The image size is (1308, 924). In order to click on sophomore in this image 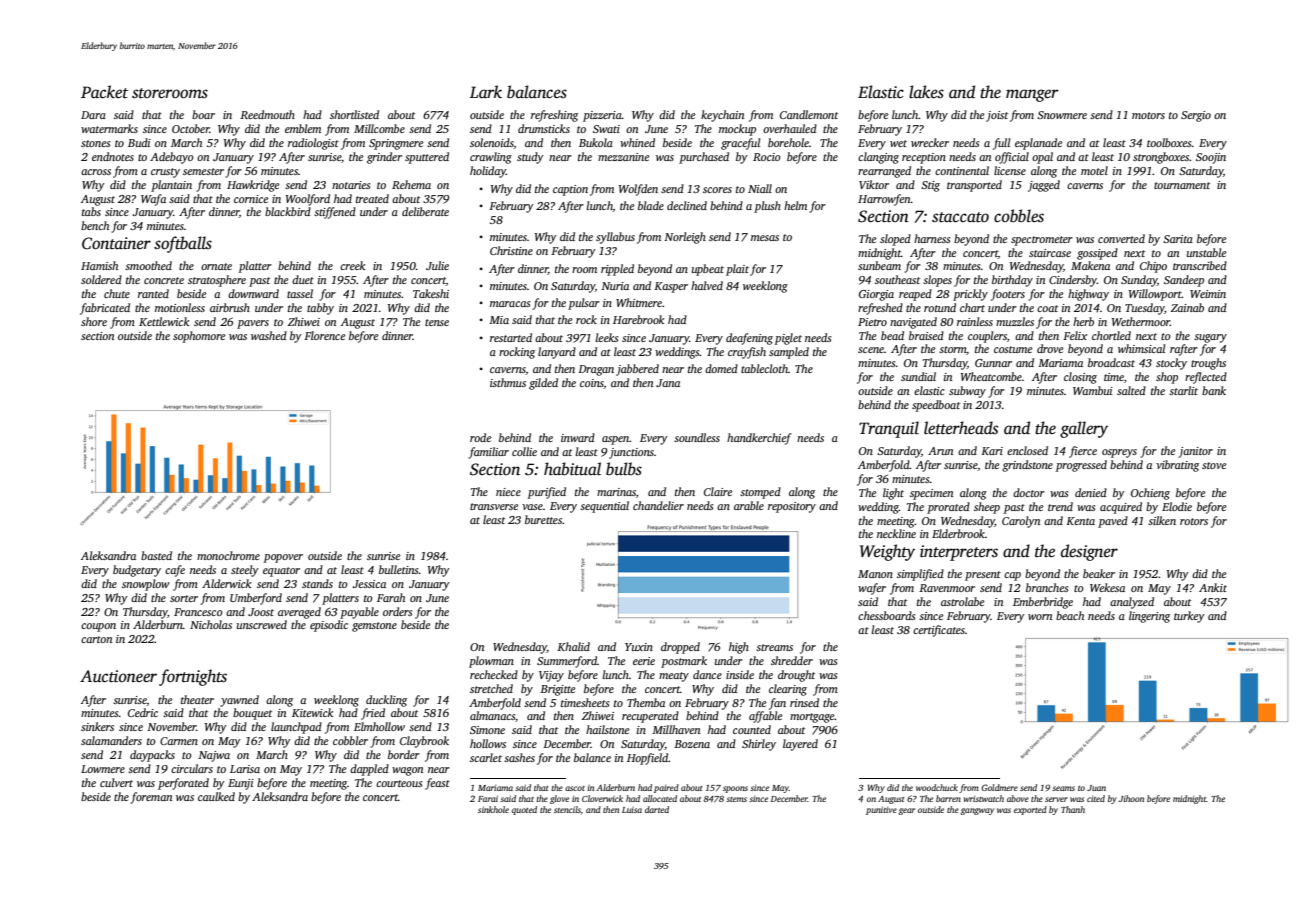, I will do `click(199, 337)`.
